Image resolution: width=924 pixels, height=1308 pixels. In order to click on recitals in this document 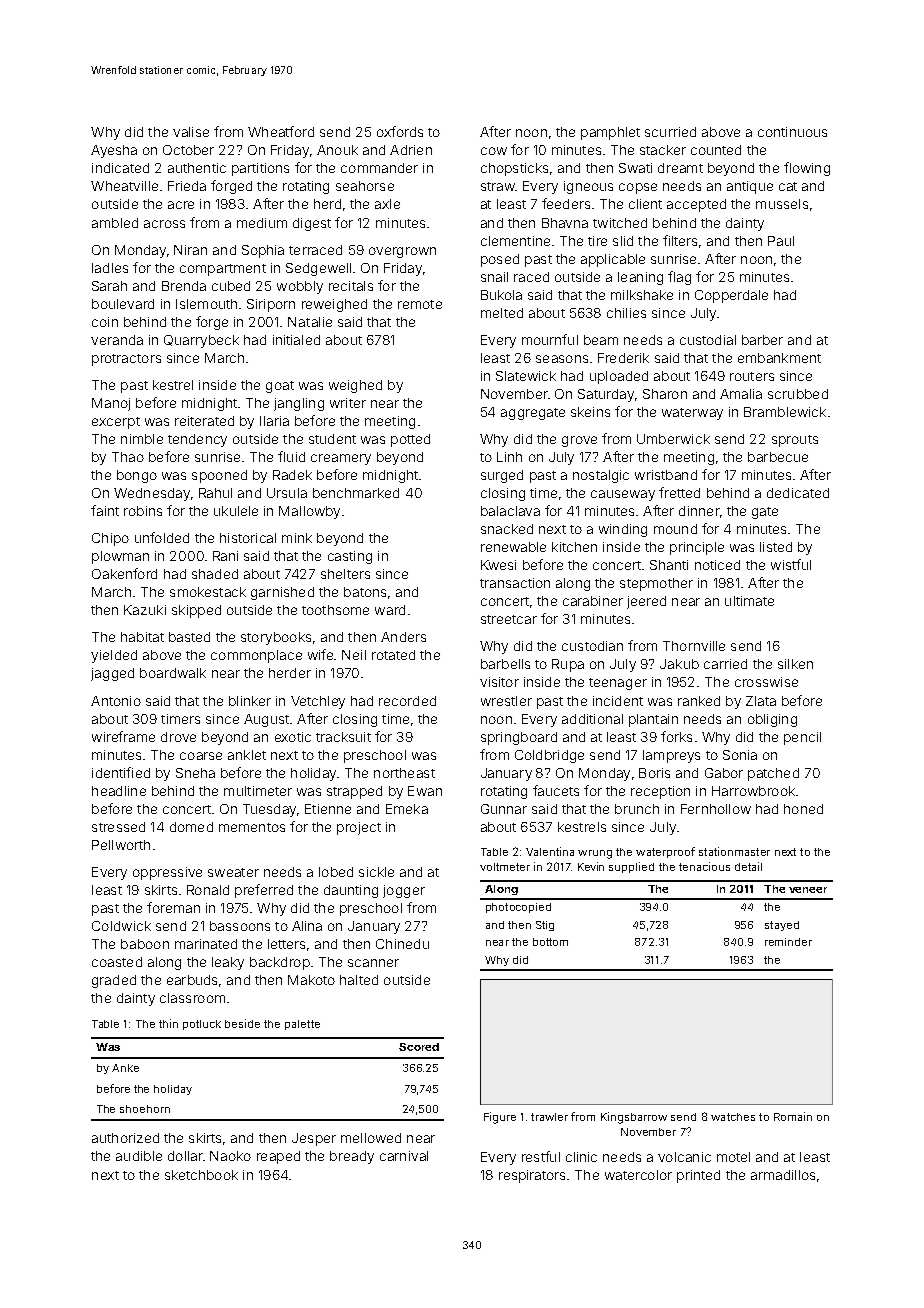, I will do `click(351, 286)`.
